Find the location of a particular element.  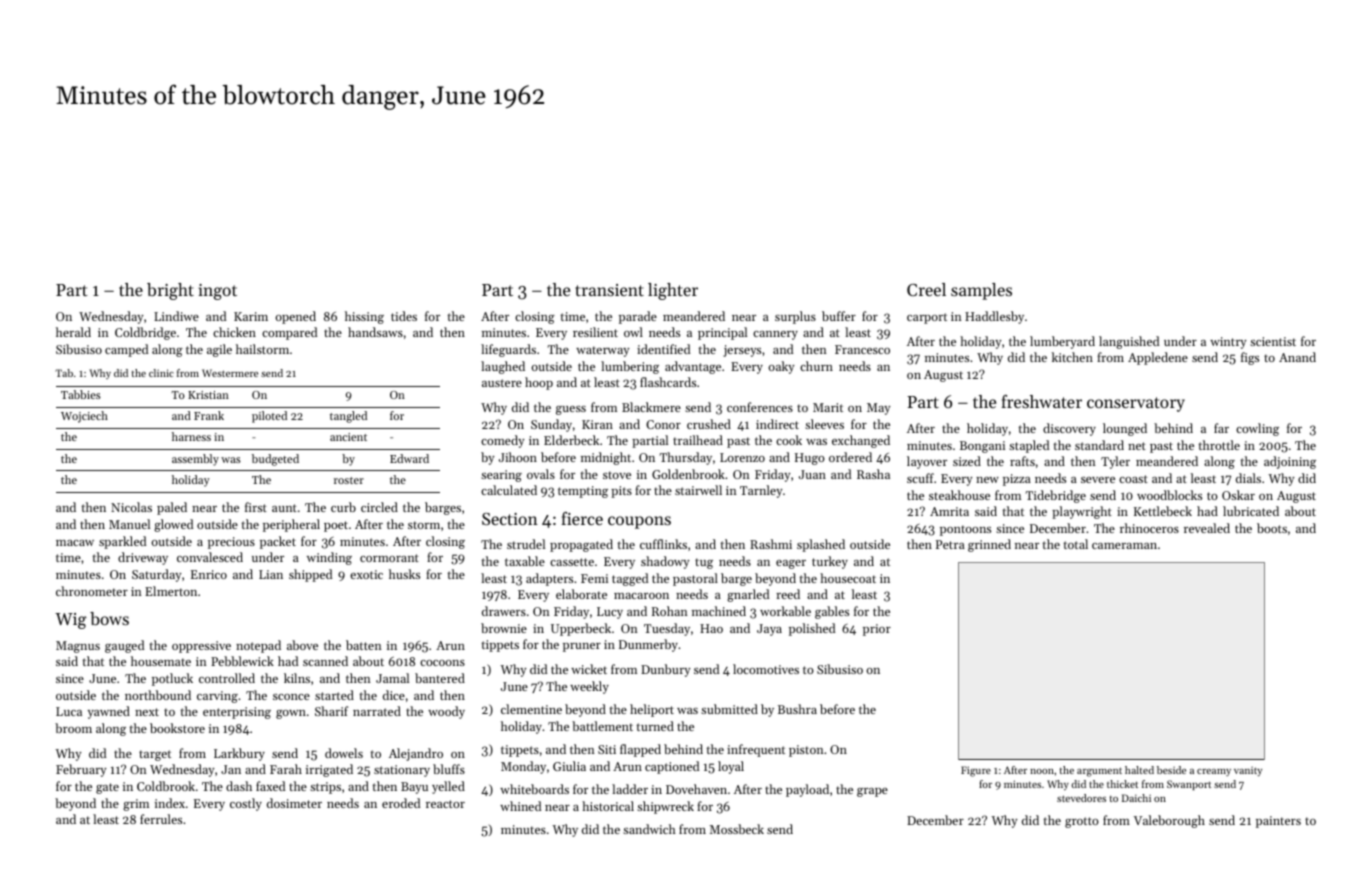

conservatory is located at coordinates (1136, 404).
